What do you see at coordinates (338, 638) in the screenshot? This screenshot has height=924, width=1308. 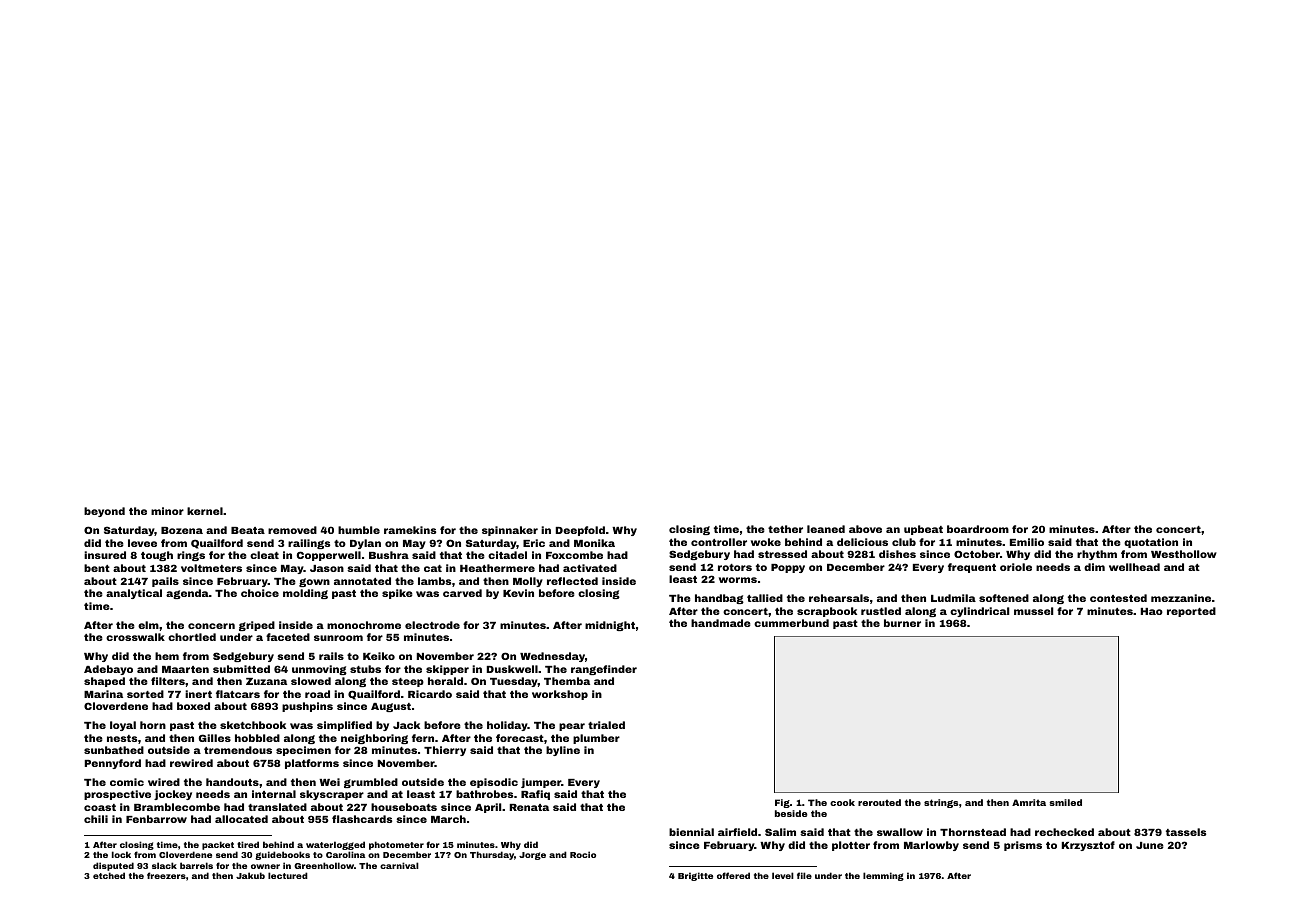 I see `sunroom` at bounding box center [338, 638].
